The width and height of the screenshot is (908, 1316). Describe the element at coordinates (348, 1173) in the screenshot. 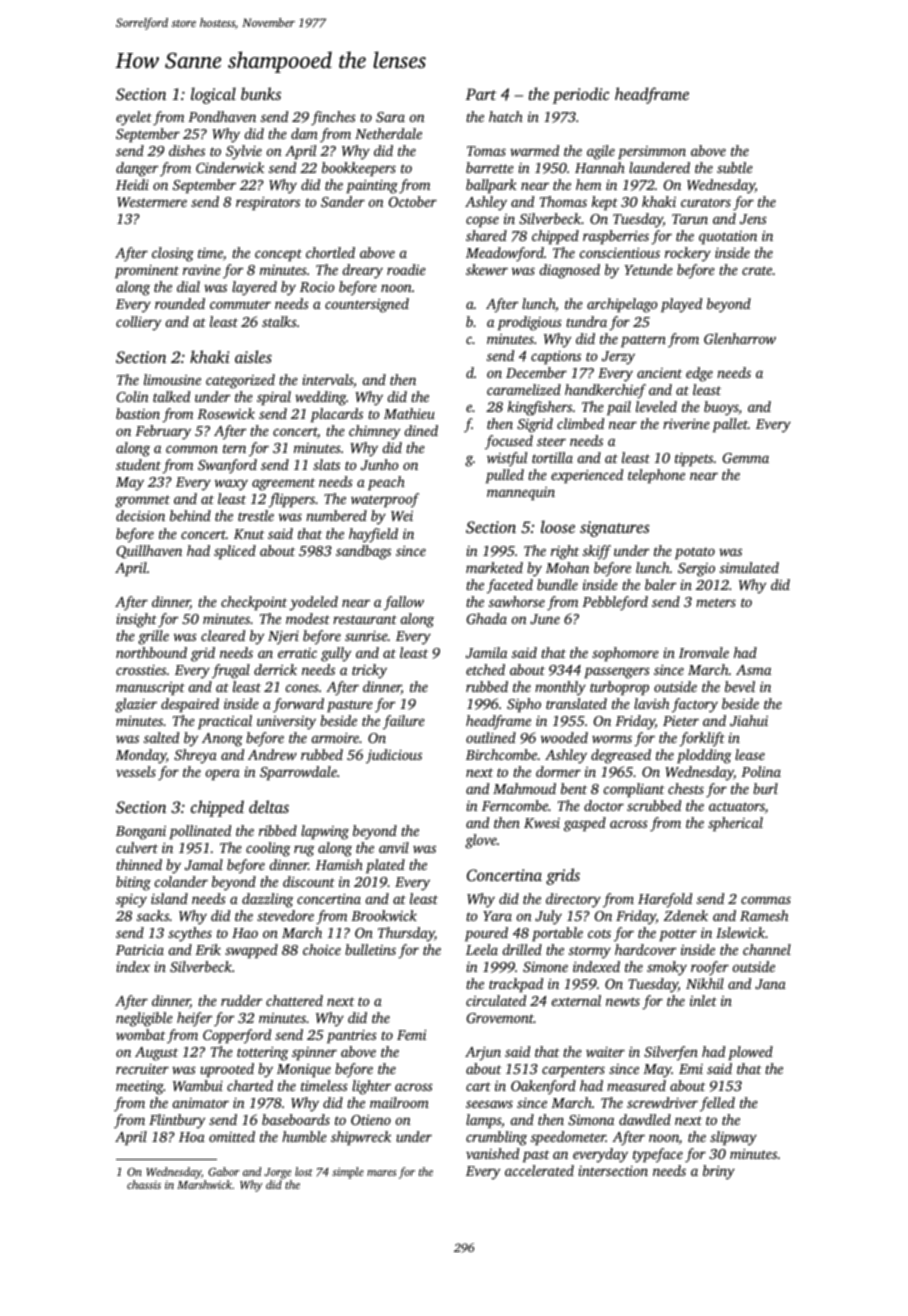

I see `simple` at that location.
